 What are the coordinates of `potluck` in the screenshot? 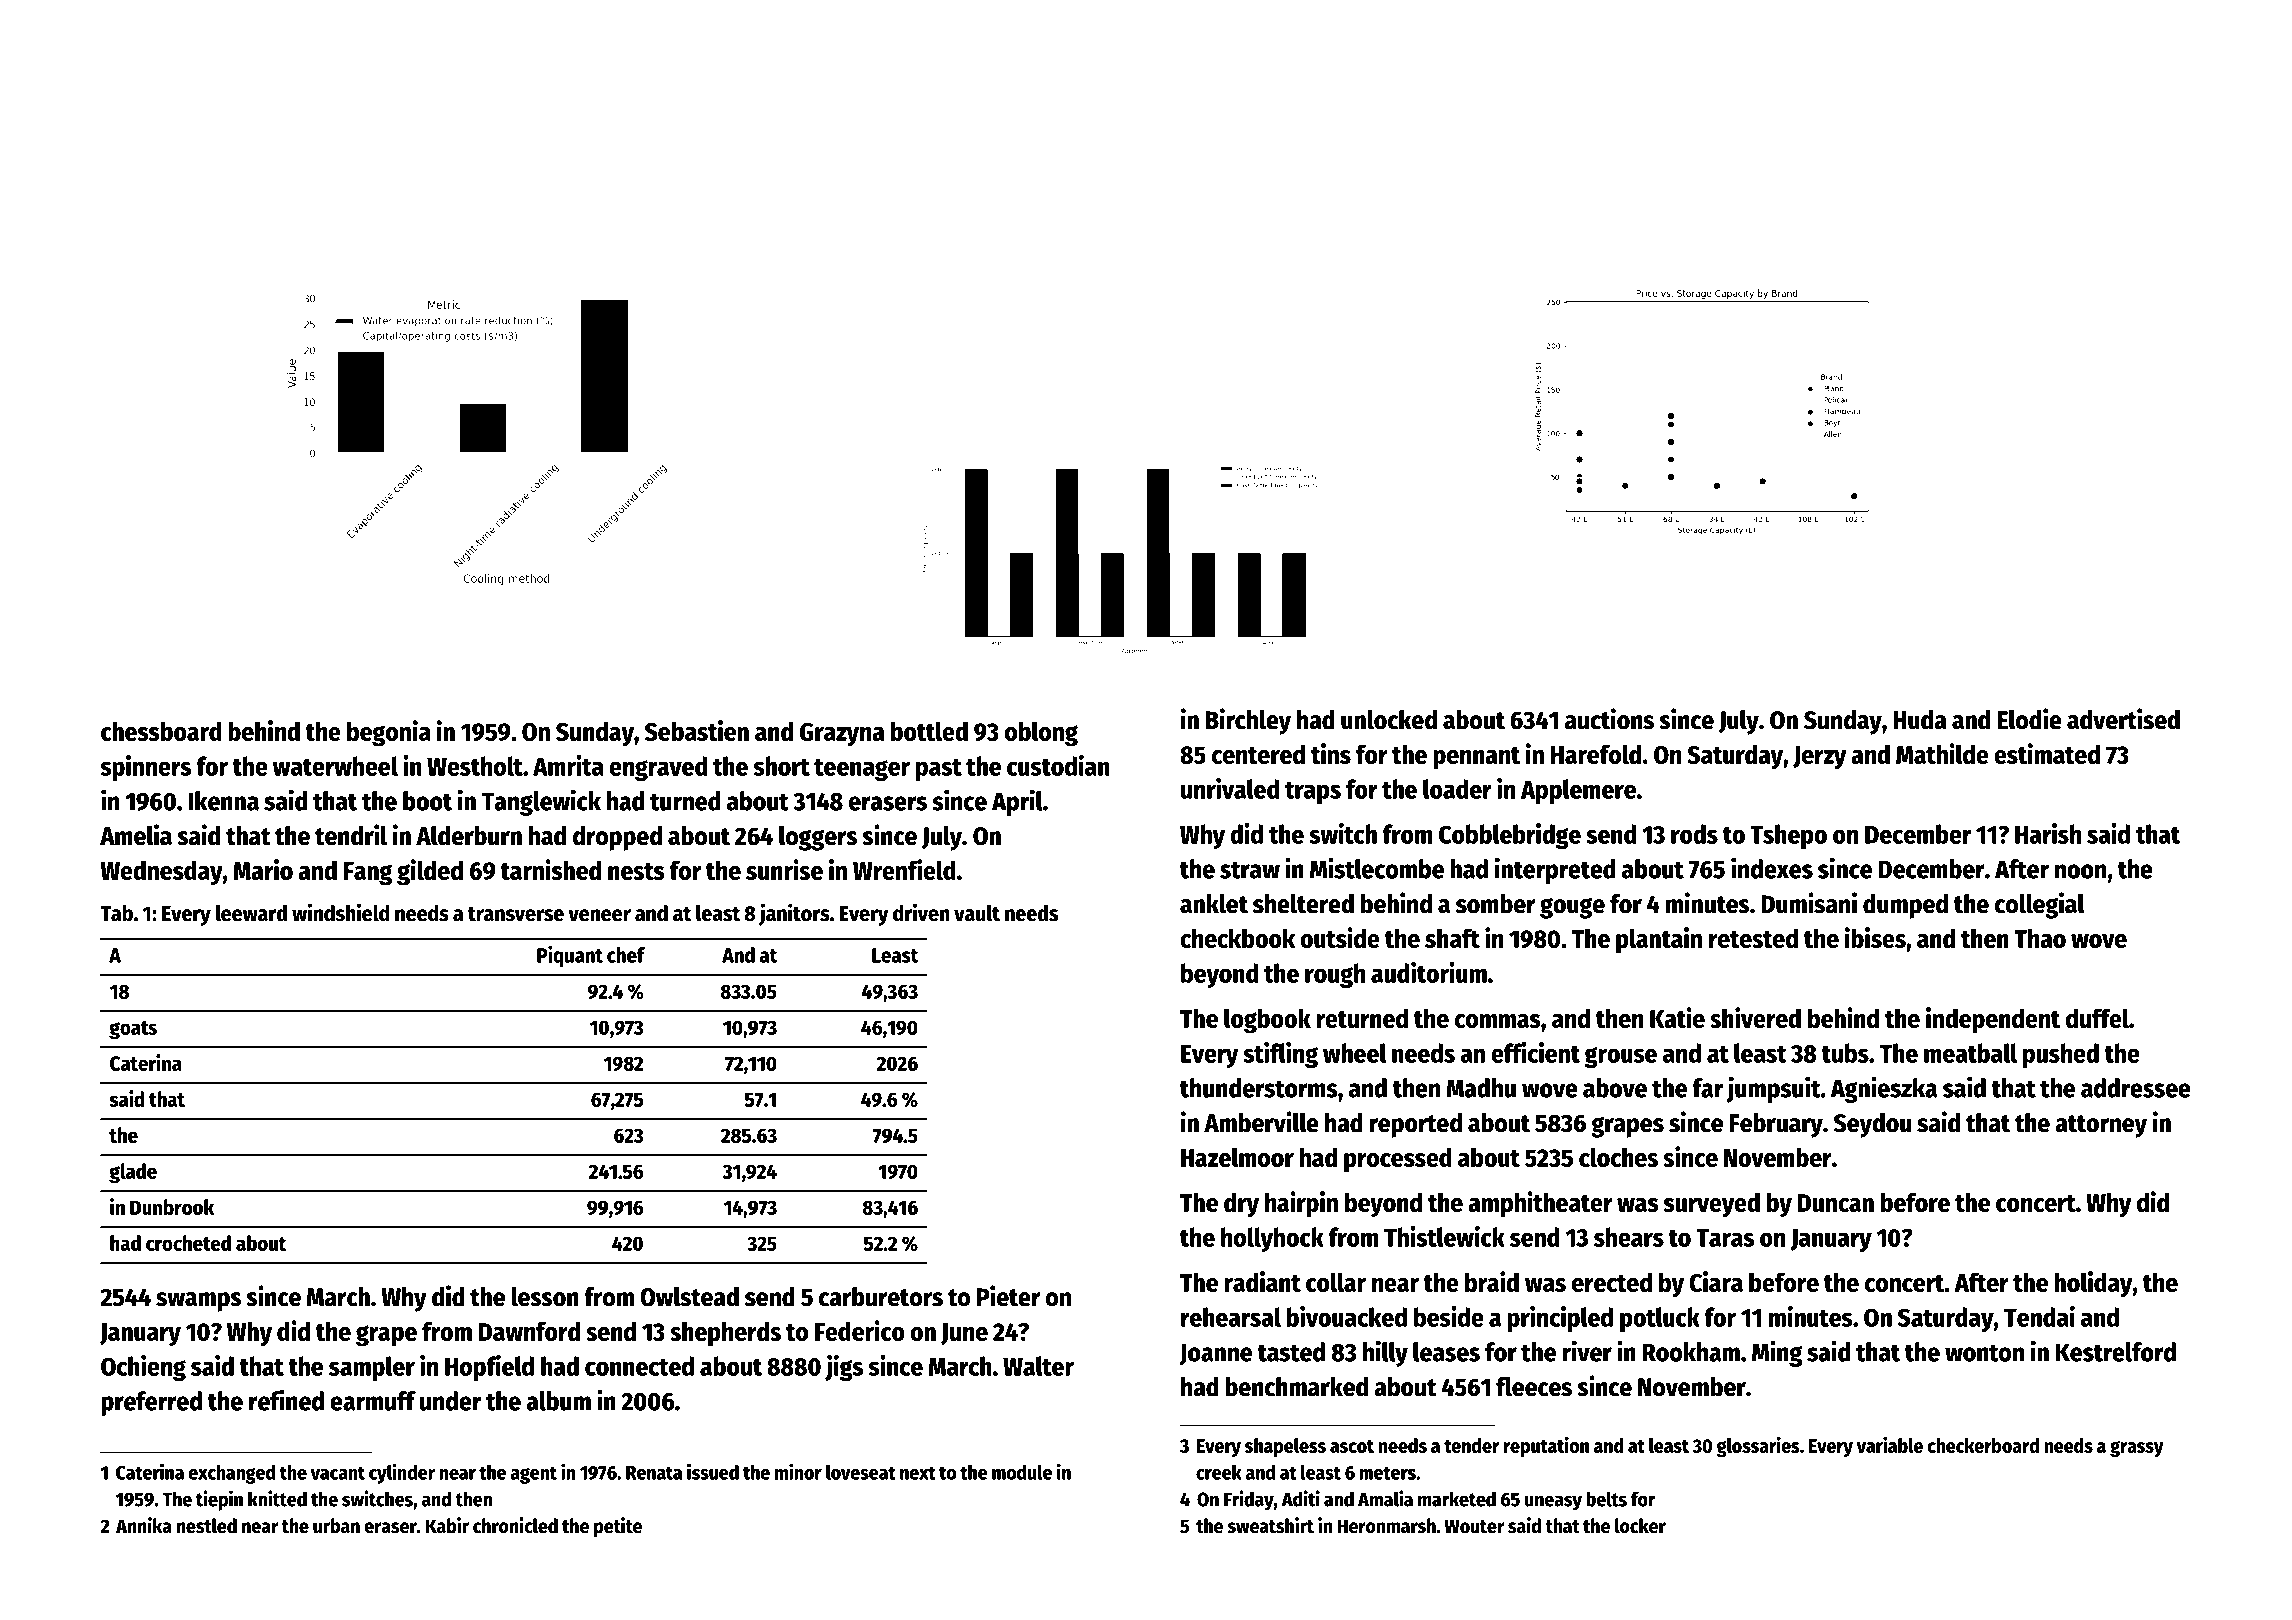 It's located at (1660, 1319).
